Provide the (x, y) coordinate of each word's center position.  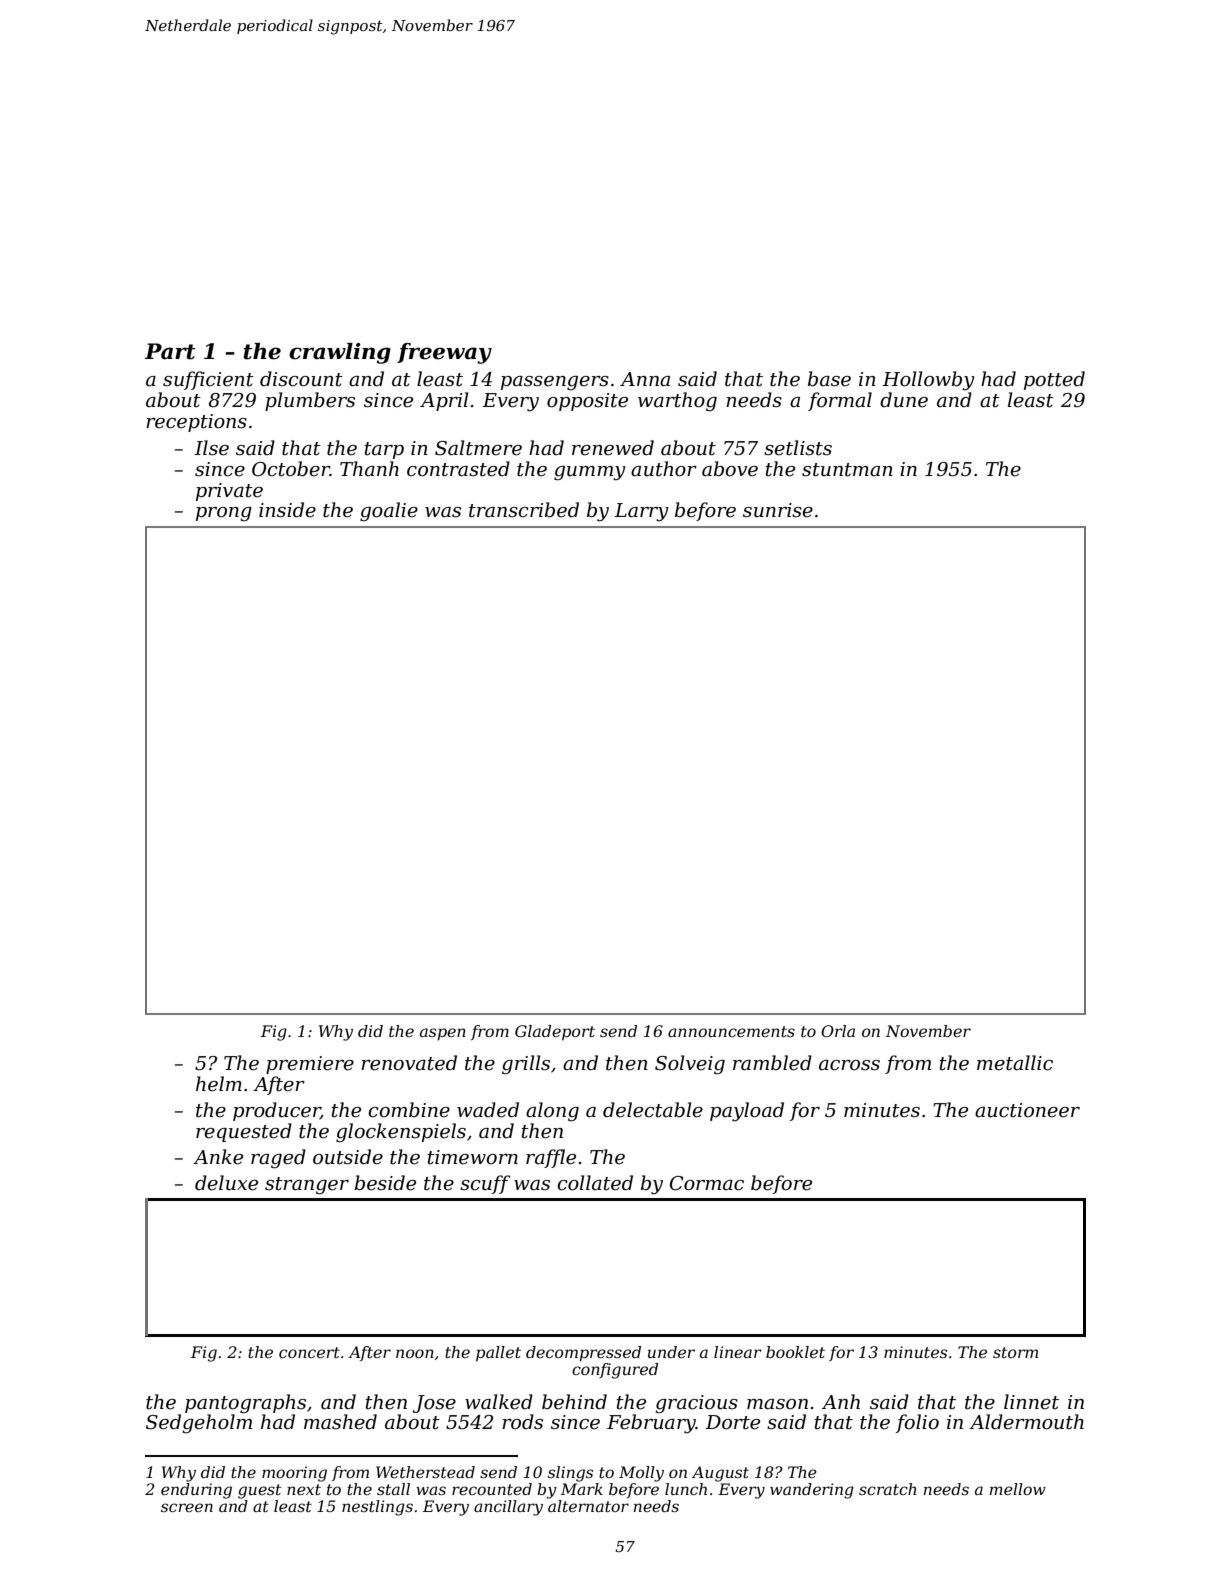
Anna (645, 379)
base (829, 379)
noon (415, 1353)
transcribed (524, 510)
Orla (838, 1031)
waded (488, 1110)
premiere (310, 1065)
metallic (1015, 1063)
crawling (340, 353)
